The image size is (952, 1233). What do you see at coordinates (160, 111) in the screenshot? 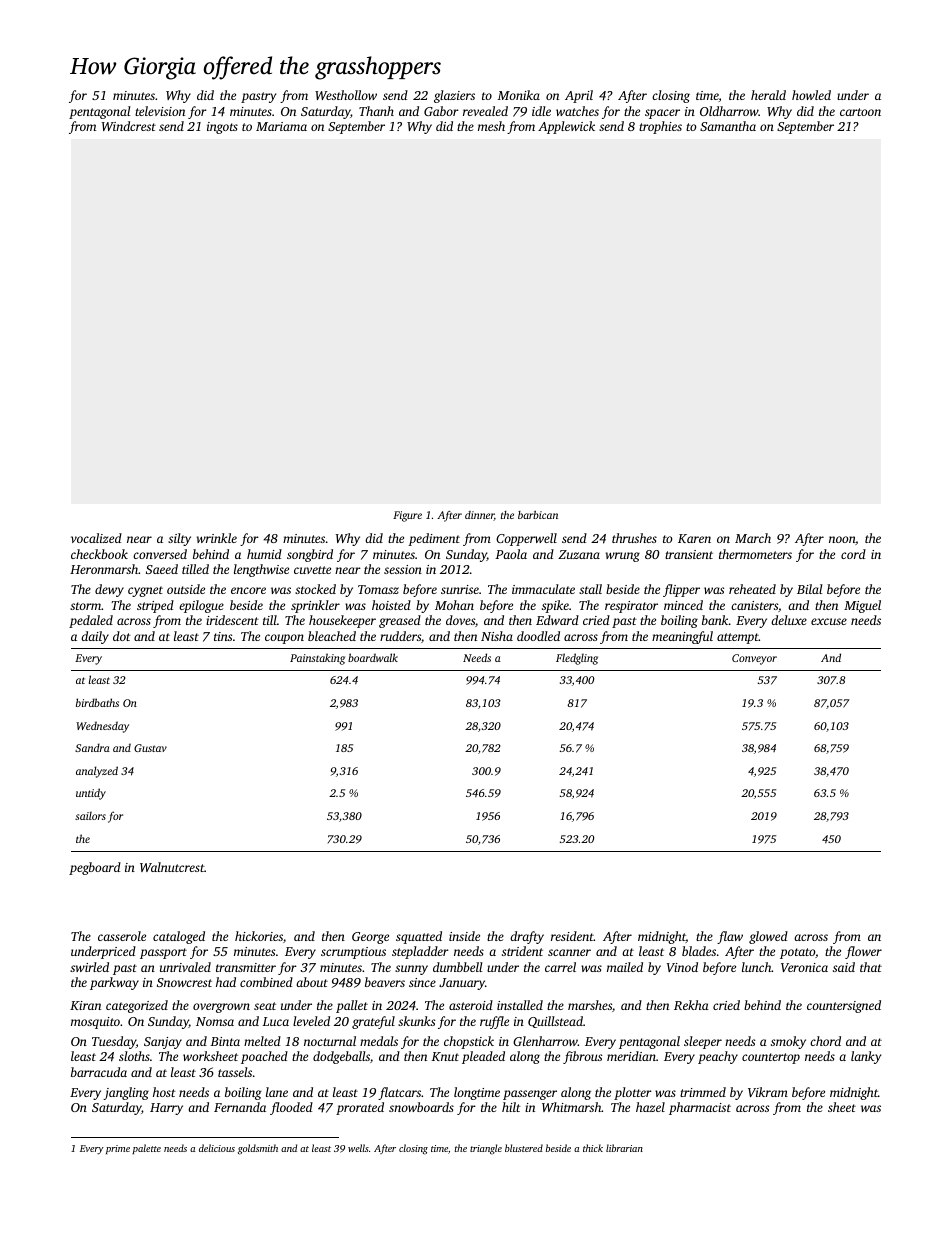
I see `television` at bounding box center [160, 111].
